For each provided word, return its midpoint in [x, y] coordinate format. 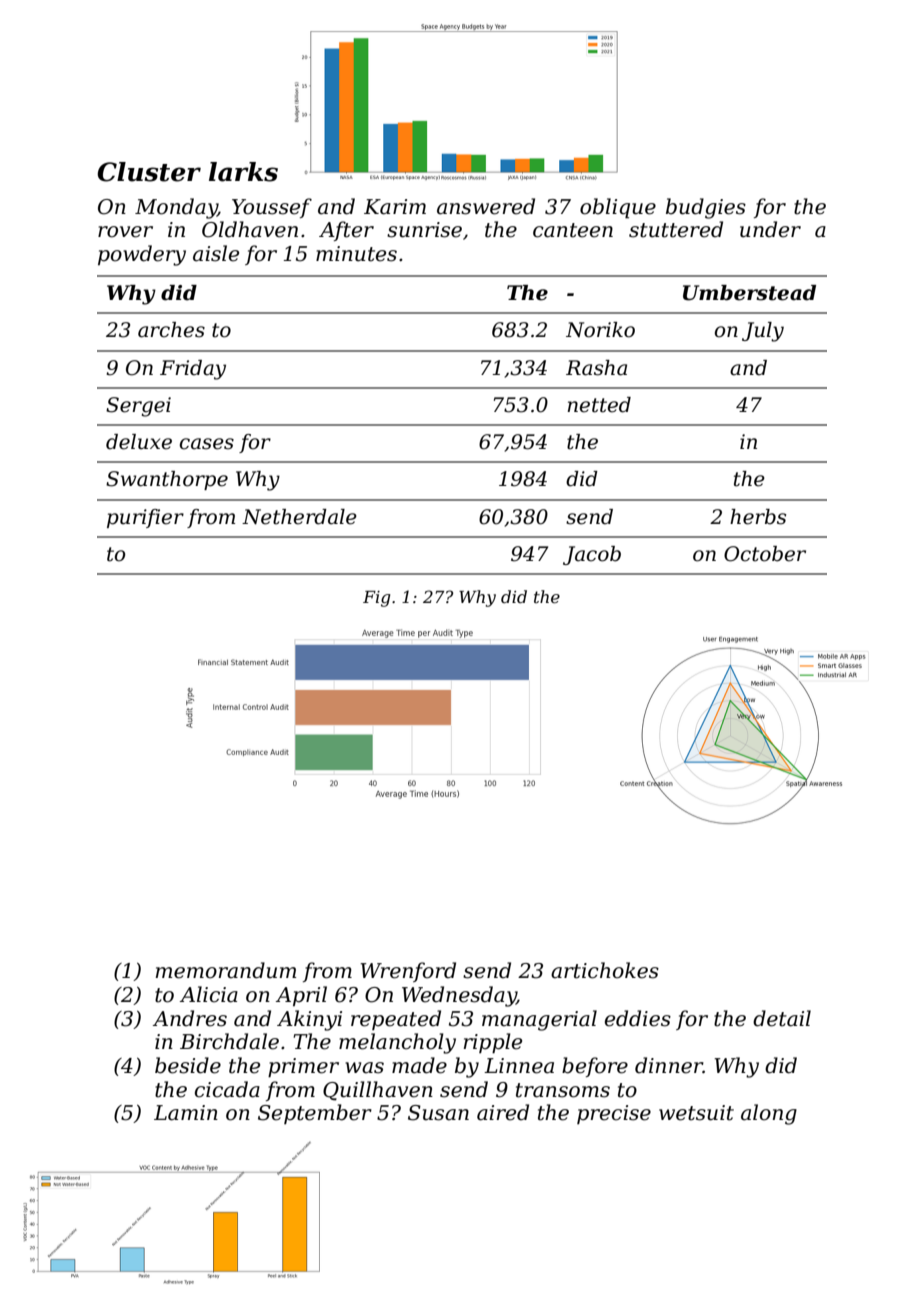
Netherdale [299, 517]
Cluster [149, 172]
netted [599, 405]
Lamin [186, 1113]
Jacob [592, 555]
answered [486, 206]
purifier [145, 518]
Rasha [596, 368]
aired [503, 1112]
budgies [706, 208]
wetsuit [696, 1113]
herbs [758, 517]
